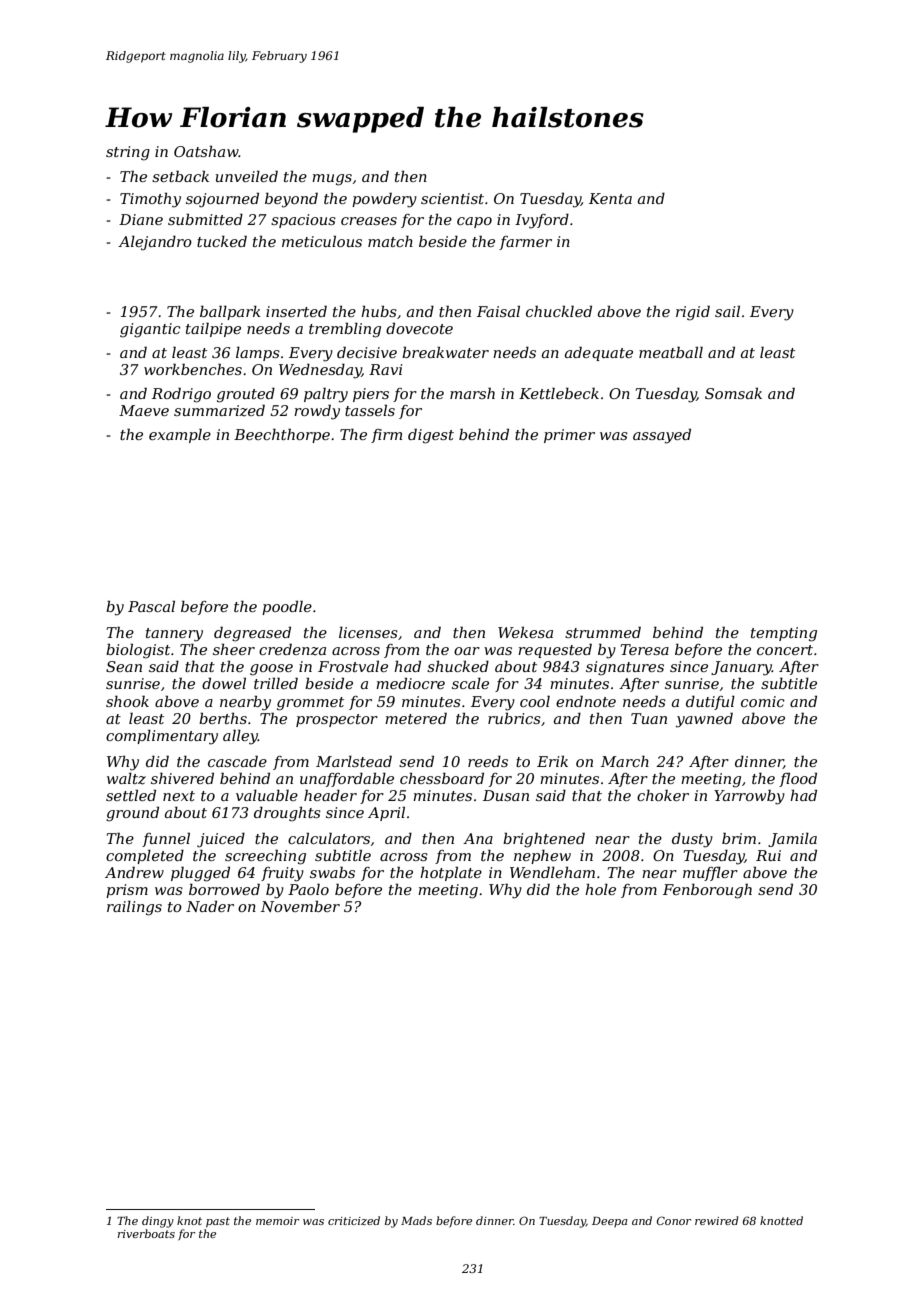 The image size is (924, 1308). Describe the element at coordinates (368, 632) in the image. I see `licenses` at that location.
